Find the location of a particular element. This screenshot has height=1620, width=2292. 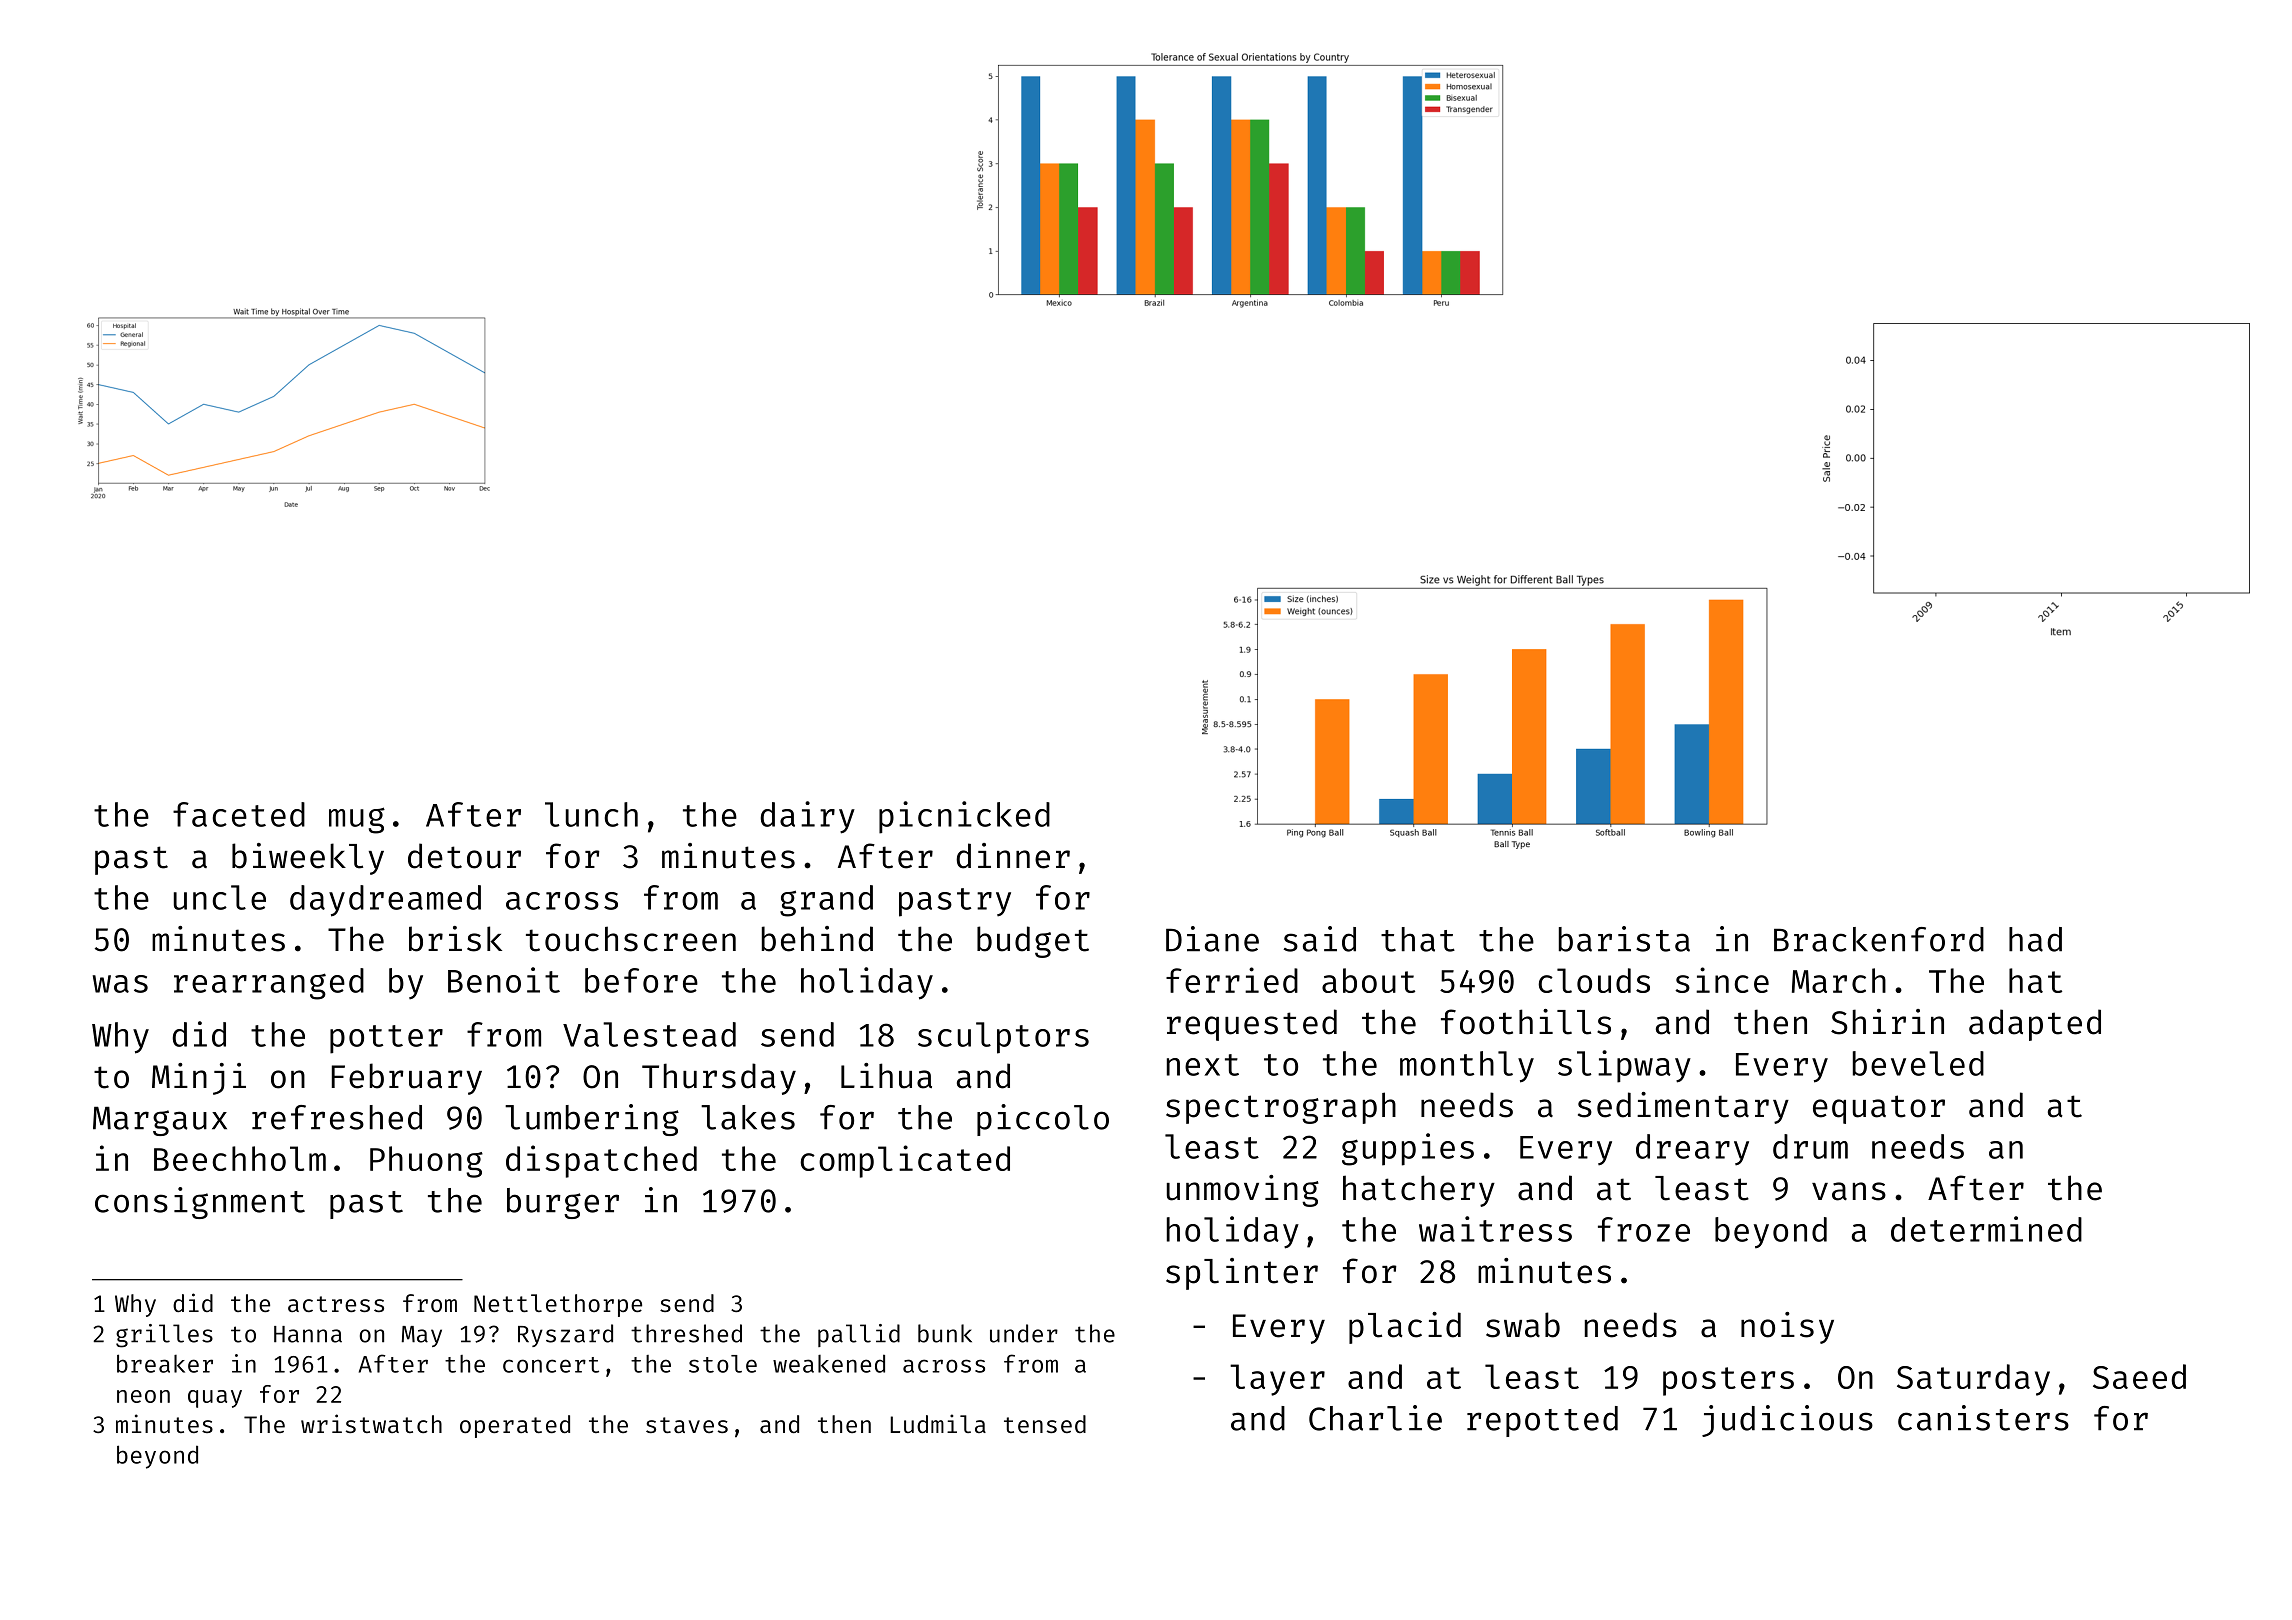

vans is located at coordinates (1849, 1191).
